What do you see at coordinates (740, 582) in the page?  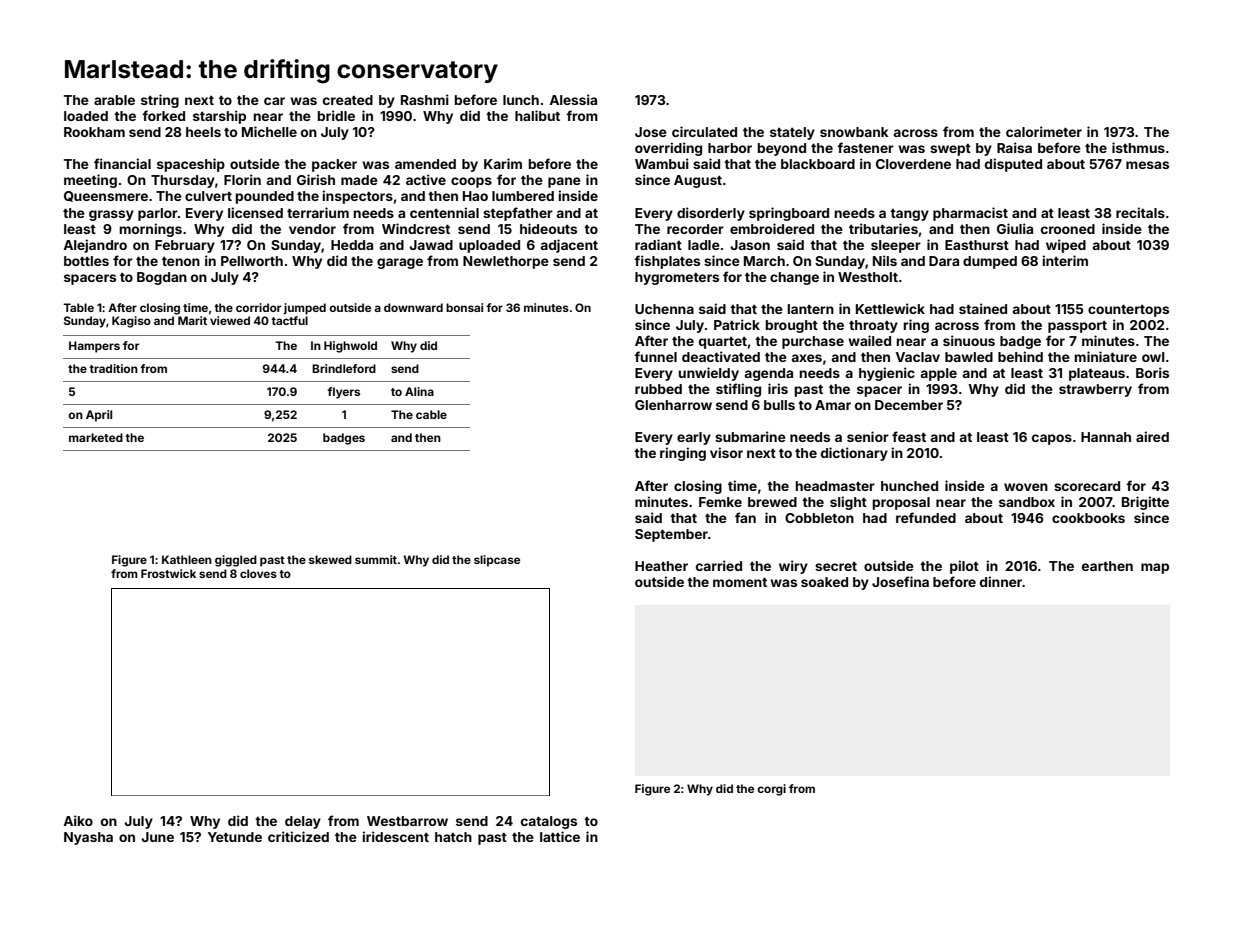 I see `moment` at bounding box center [740, 582].
